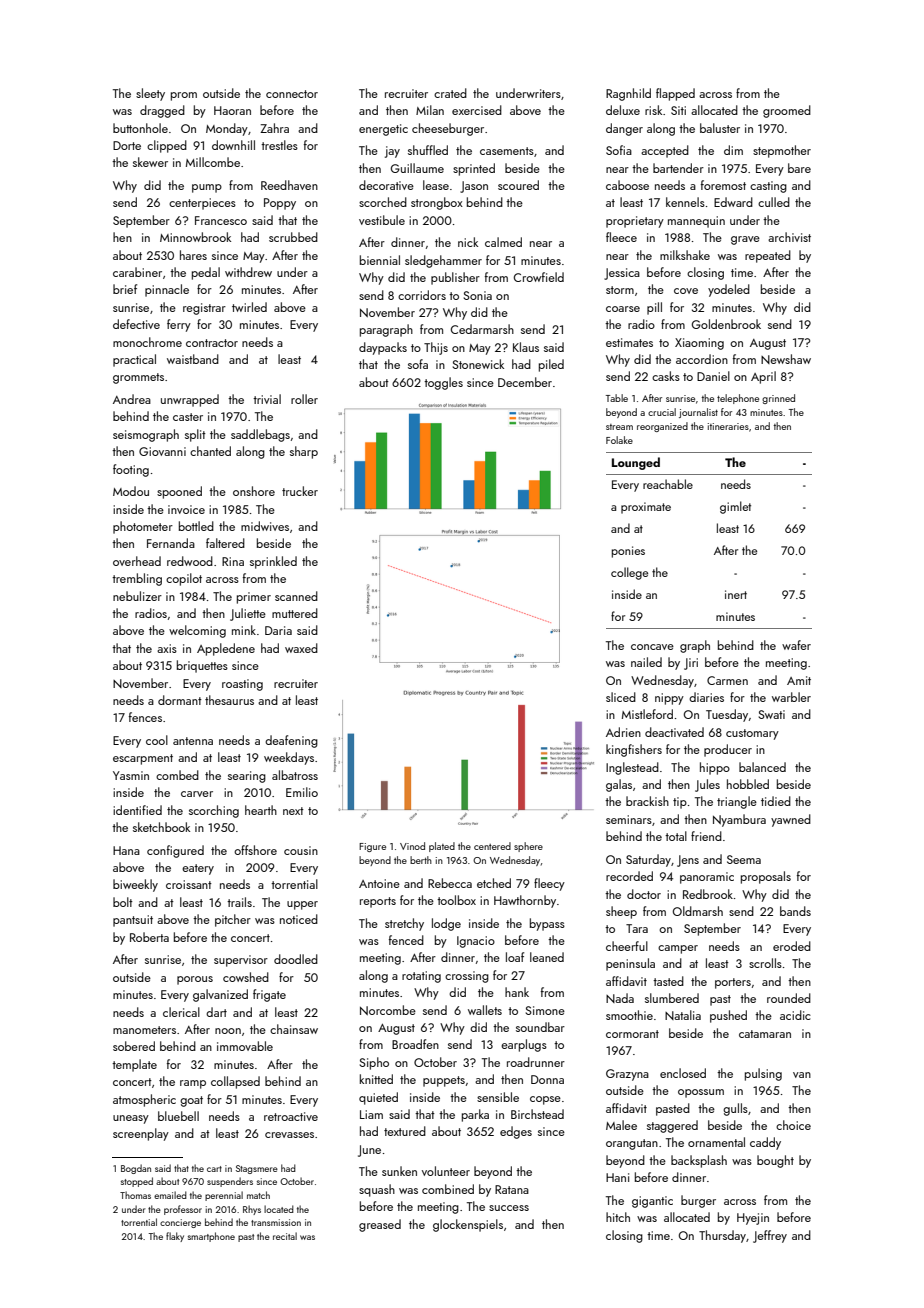 This document has height=1308, width=924. What do you see at coordinates (443, 383) in the document?
I see `toggles` at bounding box center [443, 383].
